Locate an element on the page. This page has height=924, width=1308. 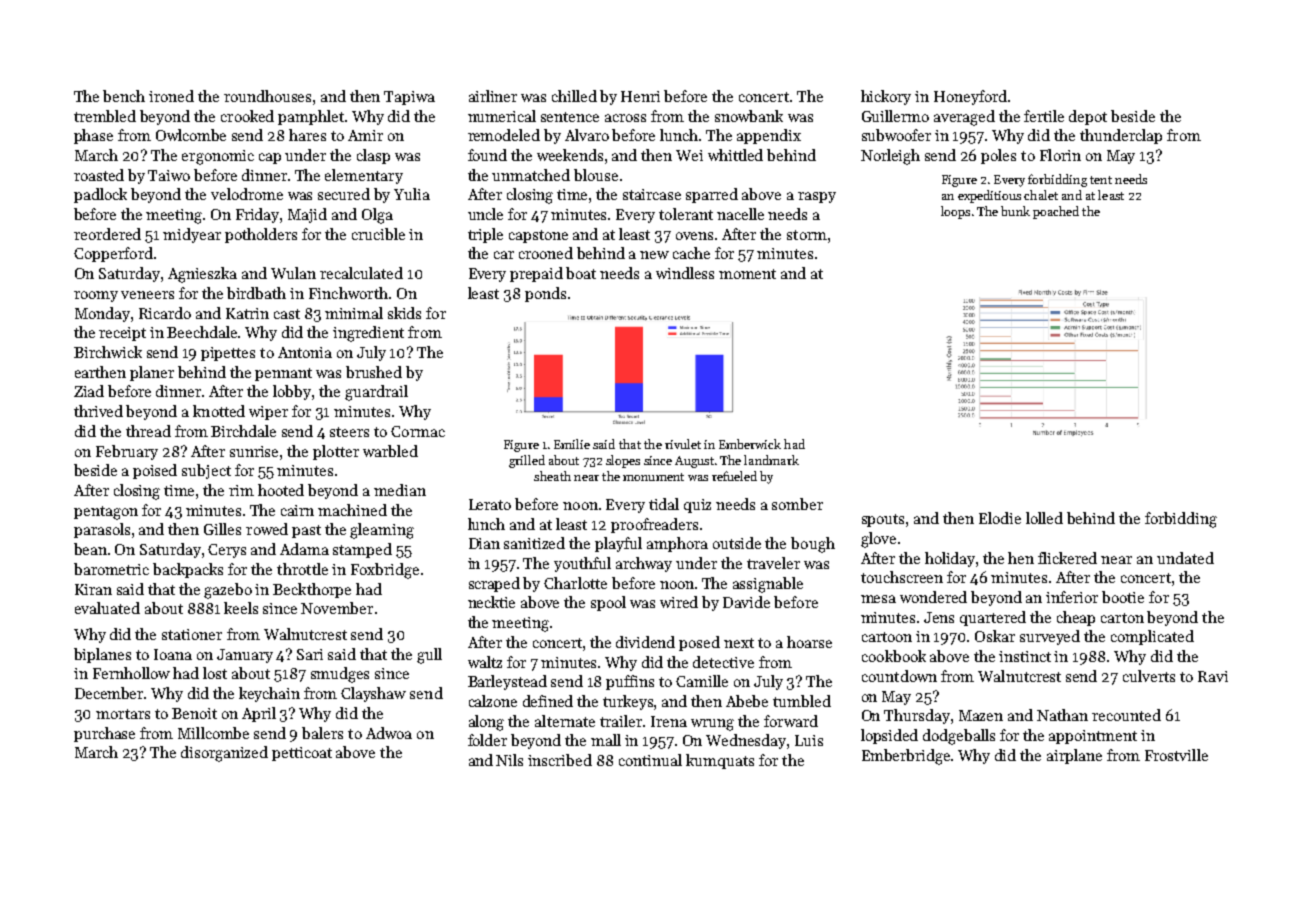
Honeyford is located at coordinates (970, 97).
